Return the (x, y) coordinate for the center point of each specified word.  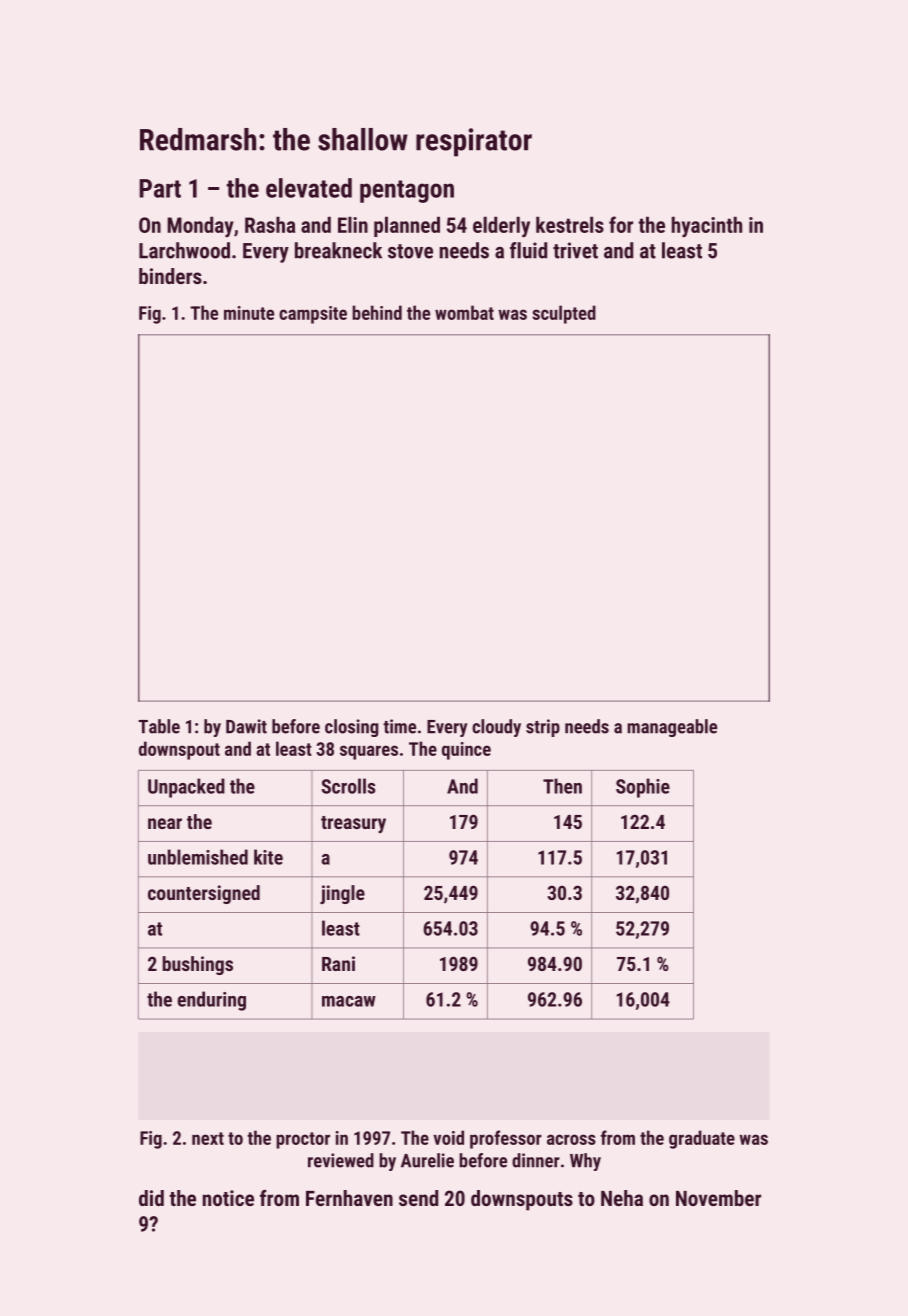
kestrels (570, 225)
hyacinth (707, 227)
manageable (672, 728)
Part (160, 188)
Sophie (643, 788)
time (399, 726)
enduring (212, 1001)
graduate (702, 1139)
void (448, 1137)
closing (351, 728)
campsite (313, 315)
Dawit (246, 726)
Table (159, 726)
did (151, 1198)
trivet (575, 250)
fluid (528, 250)
